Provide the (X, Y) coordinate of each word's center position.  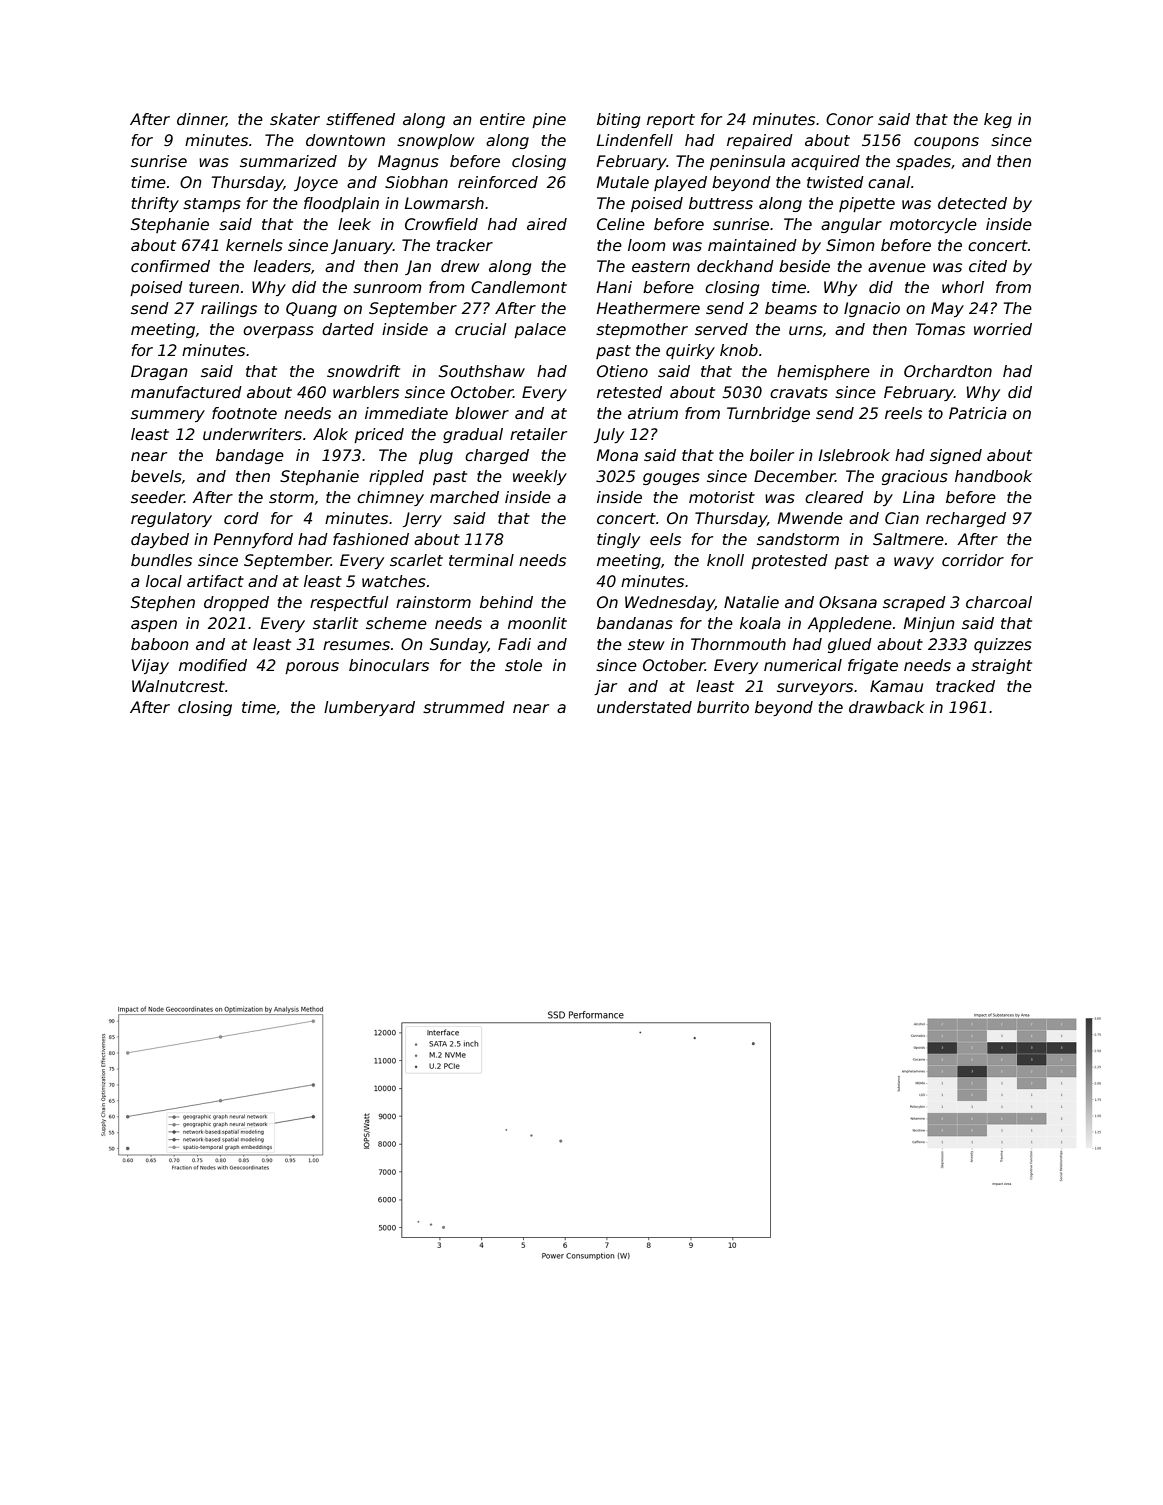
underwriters (252, 434)
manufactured (186, 392)
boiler (772, 455)
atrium (653, 413)
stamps (212, 205)
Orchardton (948, 371)
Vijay (150, 666)
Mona (617, 455)
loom (647, 245)
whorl (963, 287)
